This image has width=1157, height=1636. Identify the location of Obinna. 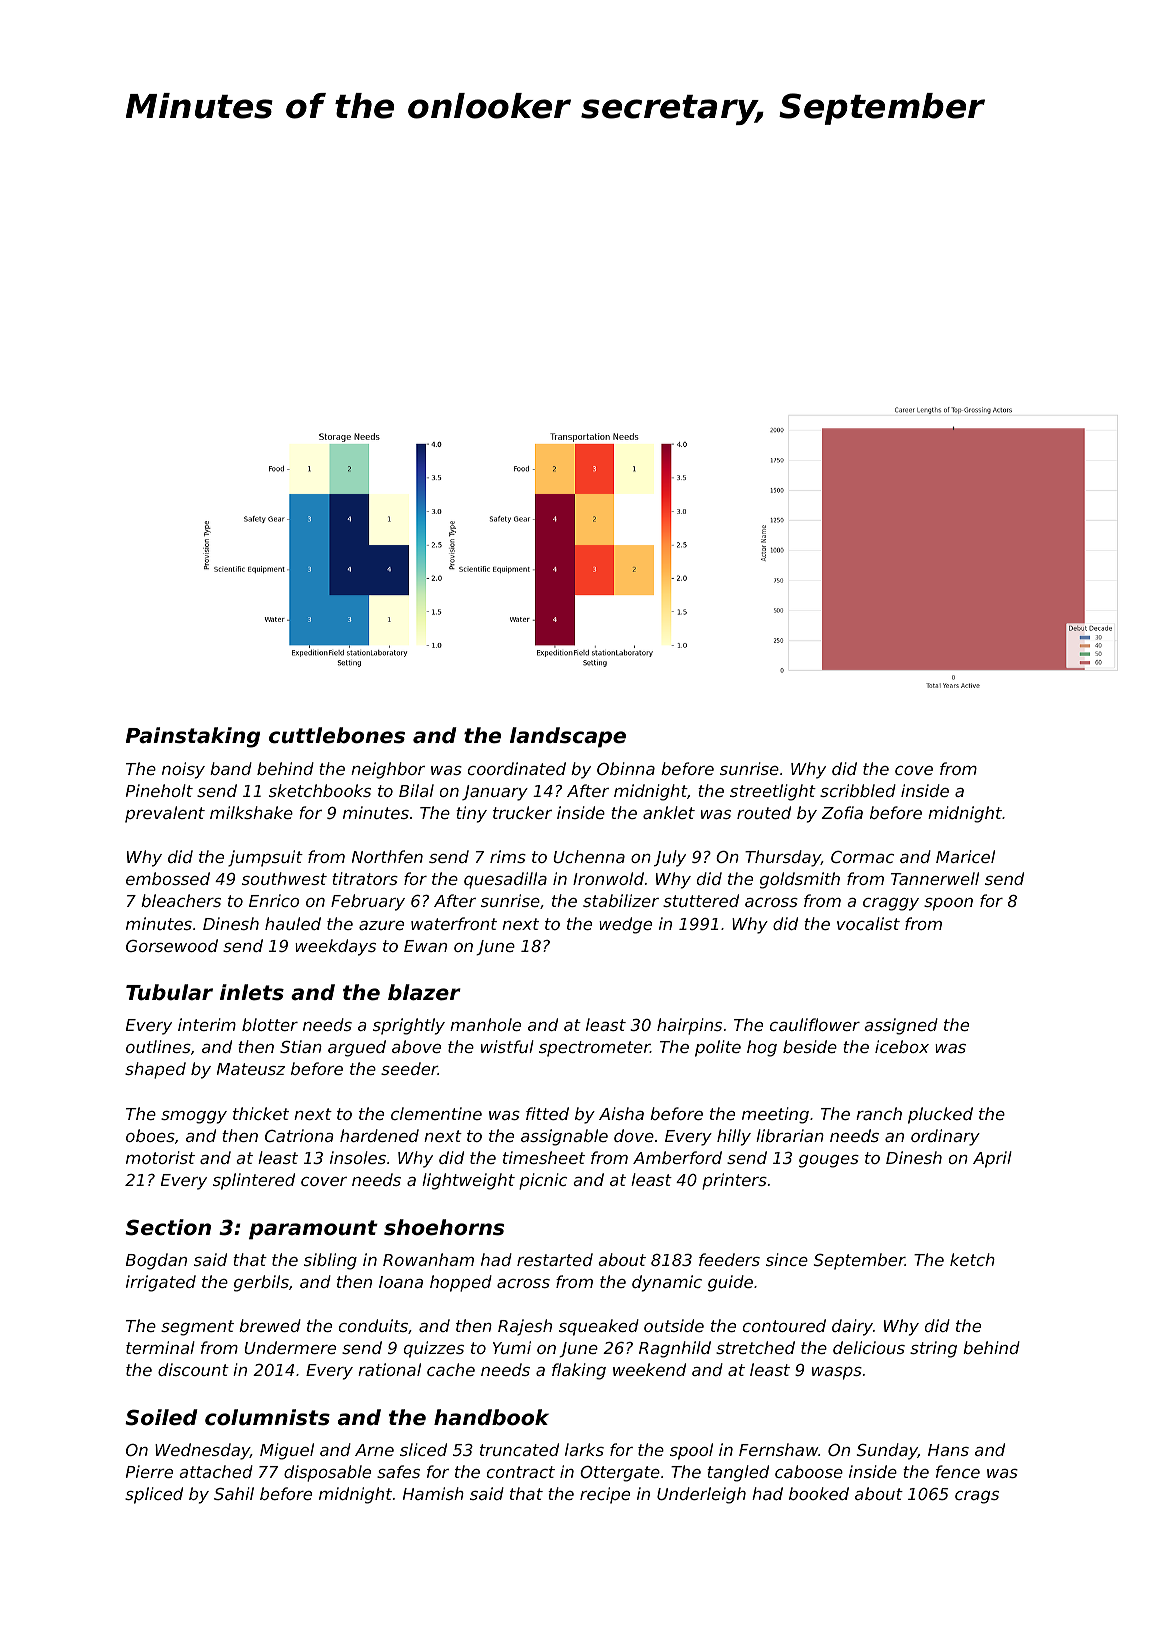
(626, 768).
